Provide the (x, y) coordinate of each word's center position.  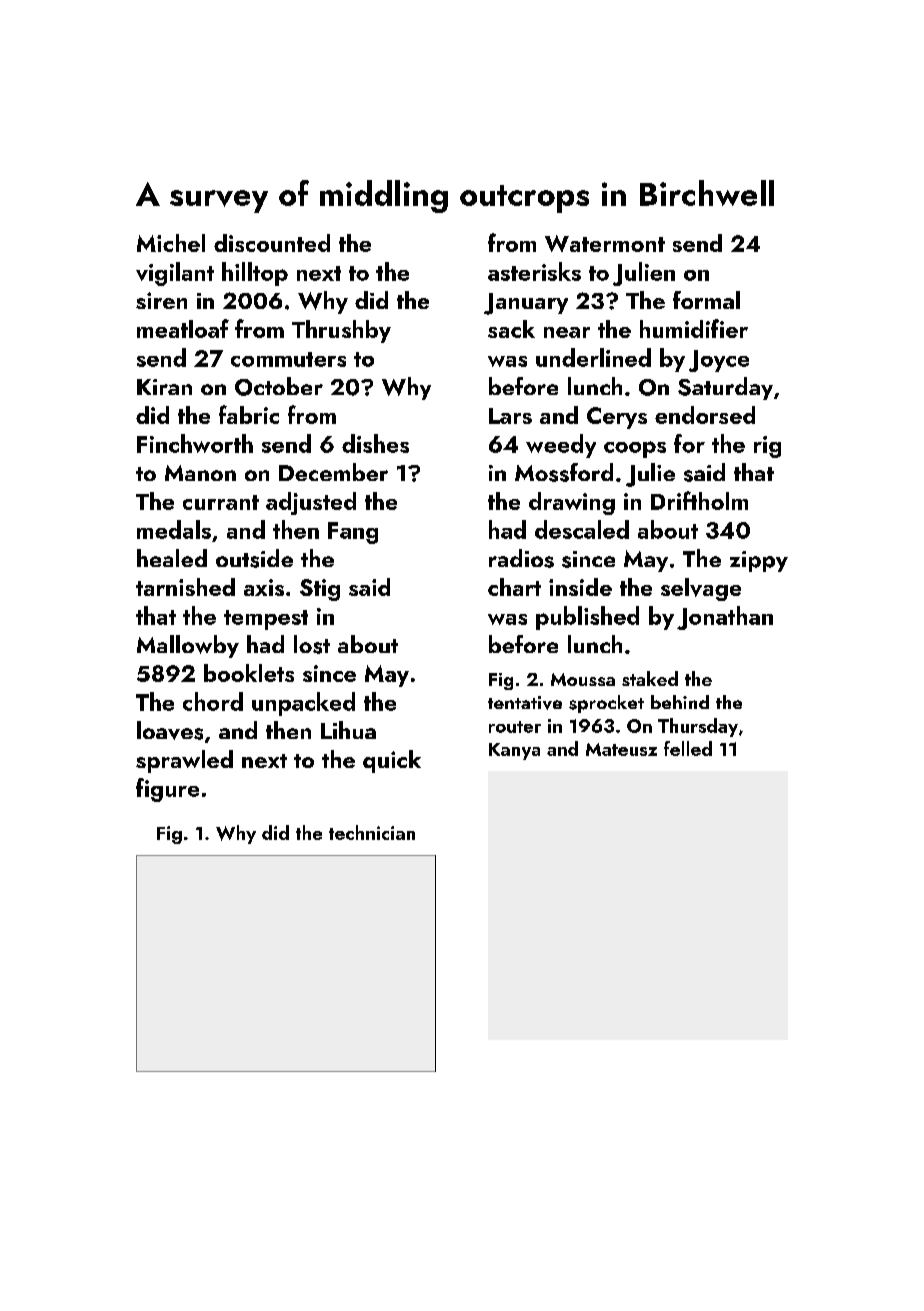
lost (312, 644)
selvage (701, 589)
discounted (272, 243)
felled (688, 748)
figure (167, 790)
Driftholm (699, 500)
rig (767, 447)
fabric (249, 414)
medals (174, 529)
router (515, 727)
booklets (249, 673)
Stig (320, 590)
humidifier (694, 328)
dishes (375, 443)
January (526, 304)
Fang (353, 533)
